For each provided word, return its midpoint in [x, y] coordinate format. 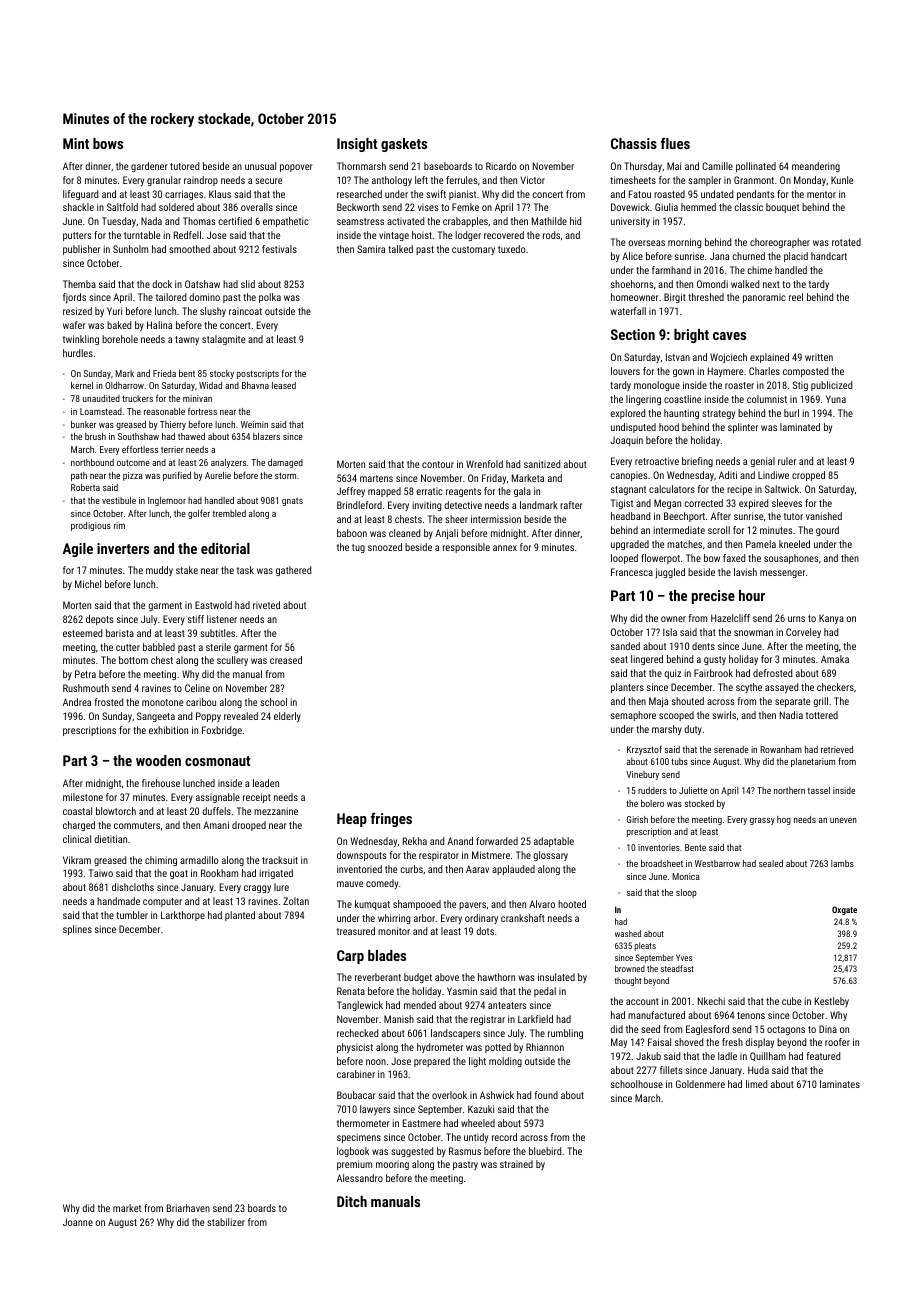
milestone [83, 797]
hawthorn [496, 977]
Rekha [415, 841]
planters [627, 688]
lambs [842, 863]
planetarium [813, 762]
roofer [837, 1042]
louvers [625, 371]
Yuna [836, 399]
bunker [83, 424]
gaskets [404, 145]
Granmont [754, 180]
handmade [118, 901]
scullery [232, 661]
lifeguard [80, 195]
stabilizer [226, 1222]
